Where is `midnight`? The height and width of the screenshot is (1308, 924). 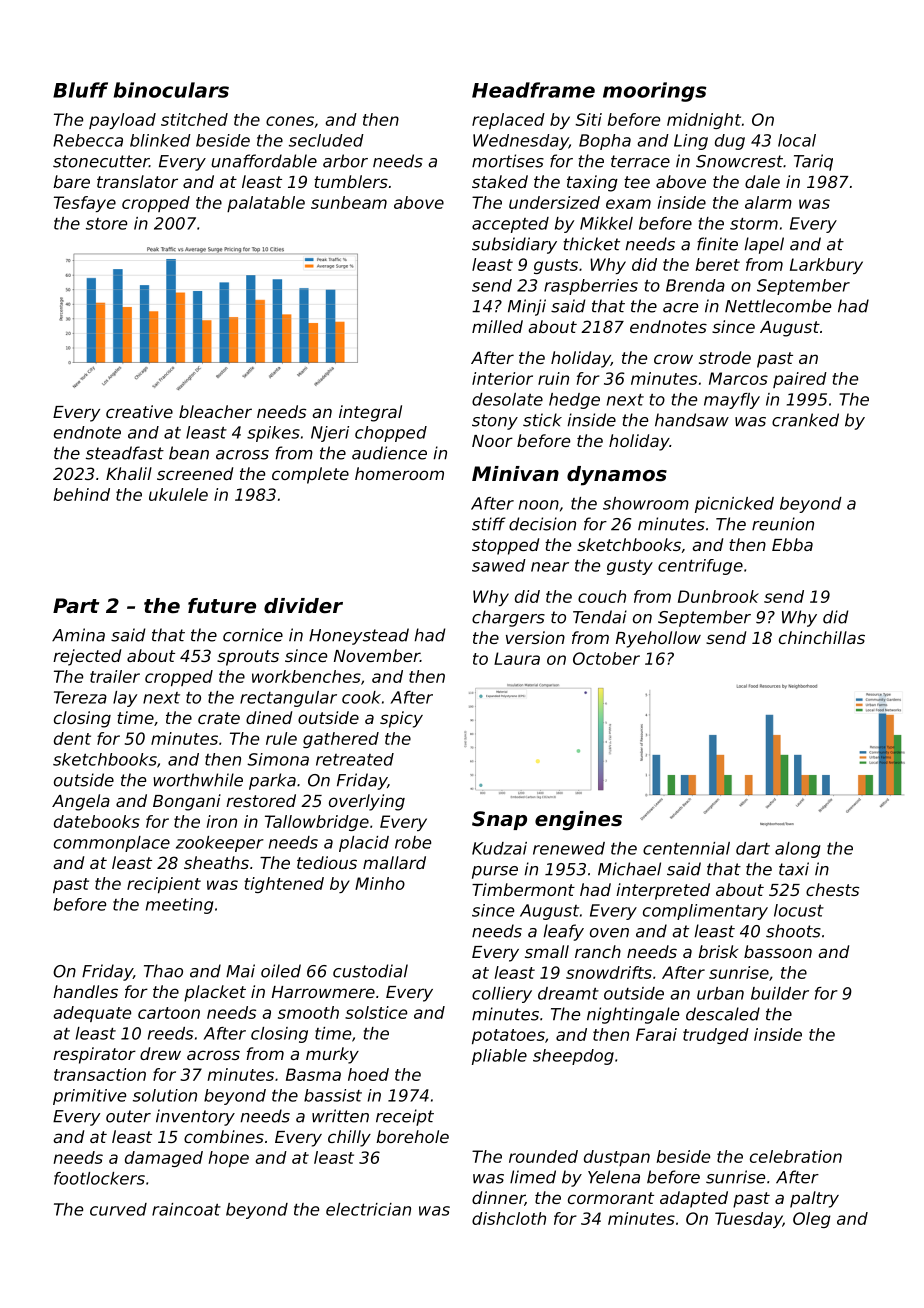
midnight is located at coordinates (704, 121).
